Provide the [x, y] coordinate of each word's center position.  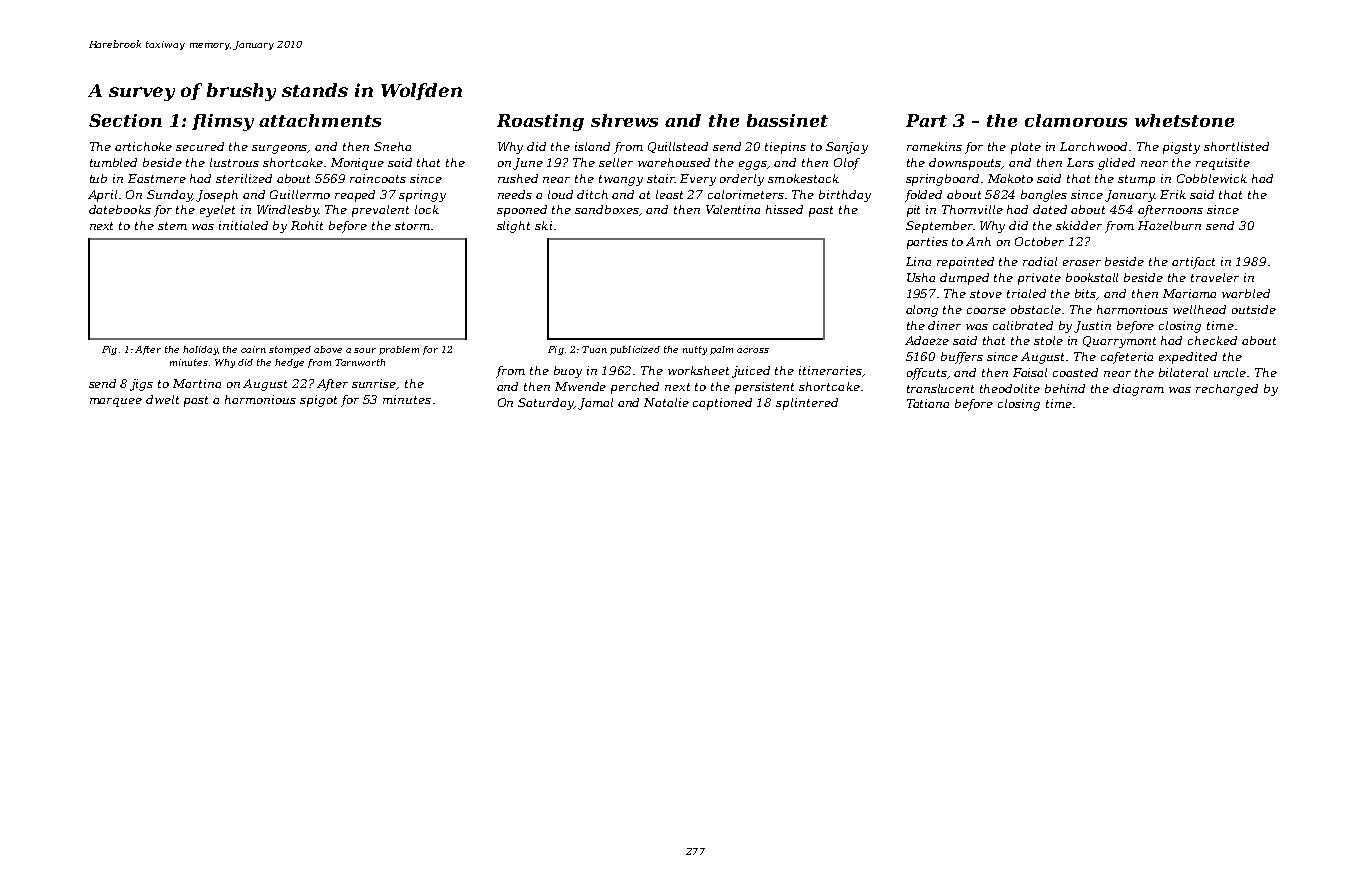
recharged [1227, 390]
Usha [921, 277]
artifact [1193, 263]
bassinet [787, 120]
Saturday [546, 404]
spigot [318, 401]
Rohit [307, 225]
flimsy [223, 122]
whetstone [1184, 120]
